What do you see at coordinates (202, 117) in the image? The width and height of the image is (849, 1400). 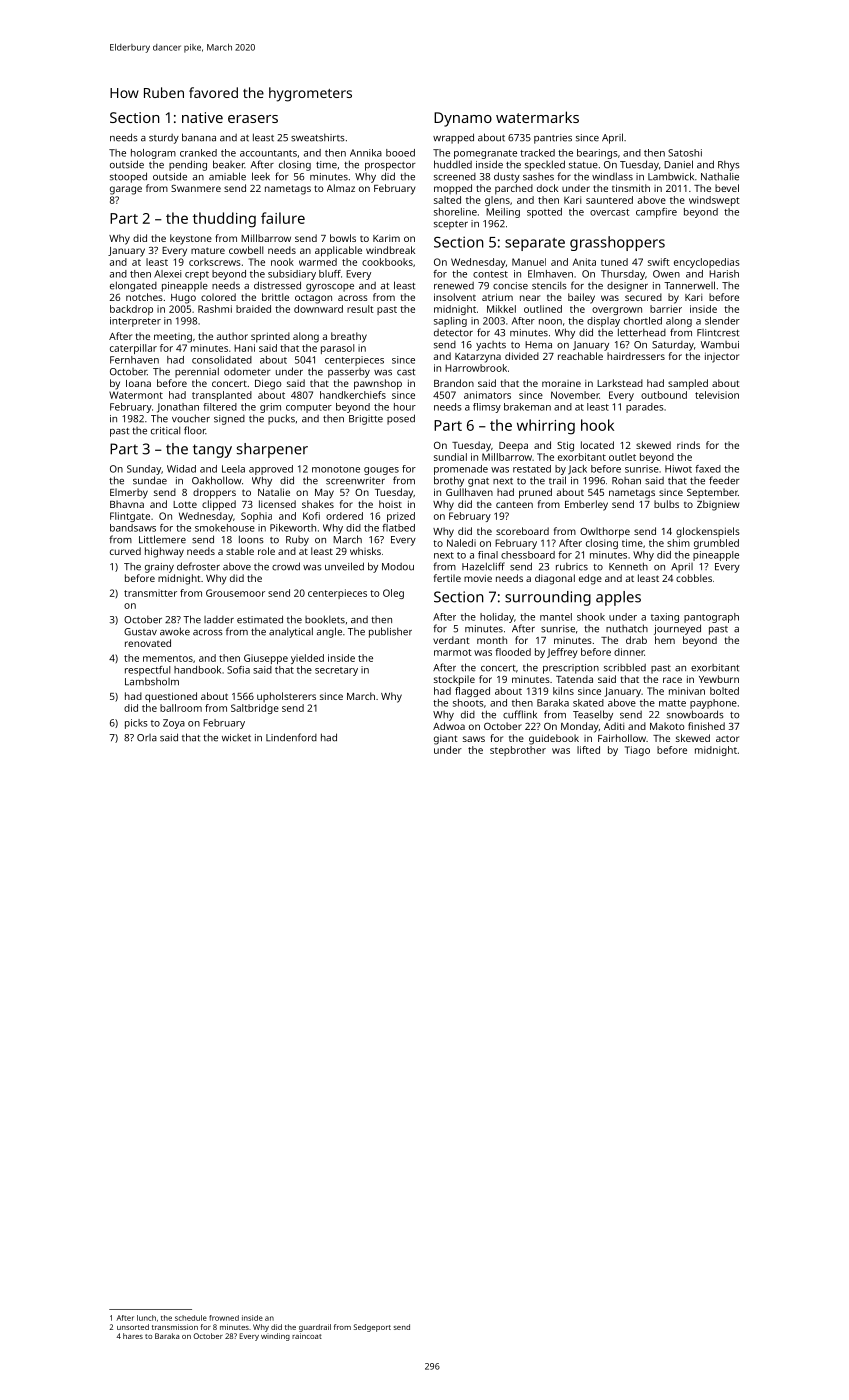 I see `native` at bounding box center [202, 117].
